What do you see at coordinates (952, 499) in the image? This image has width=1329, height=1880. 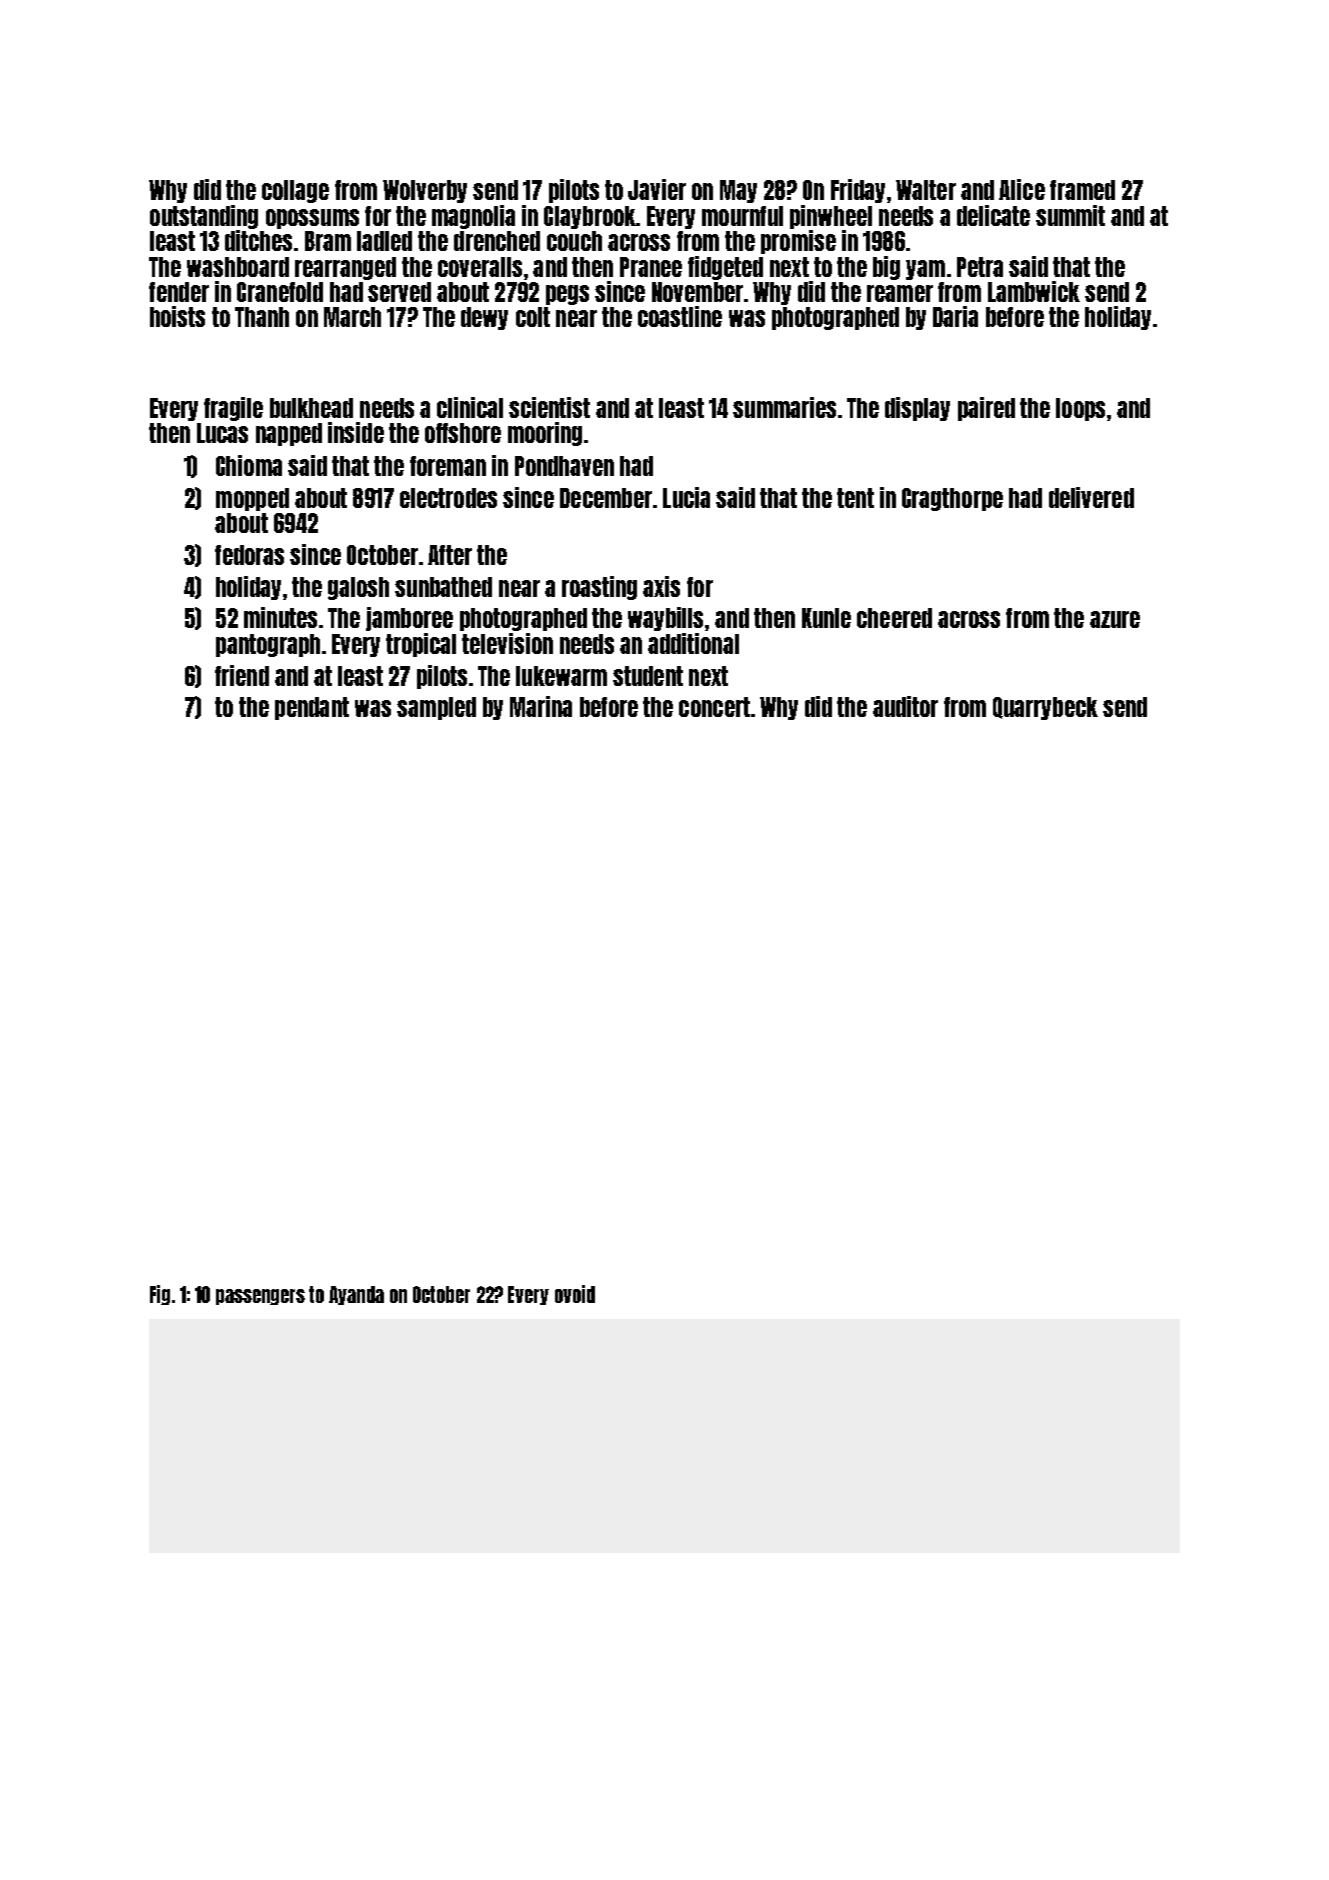 I see `Cragthorpe` at bounding box center [952, 499].
